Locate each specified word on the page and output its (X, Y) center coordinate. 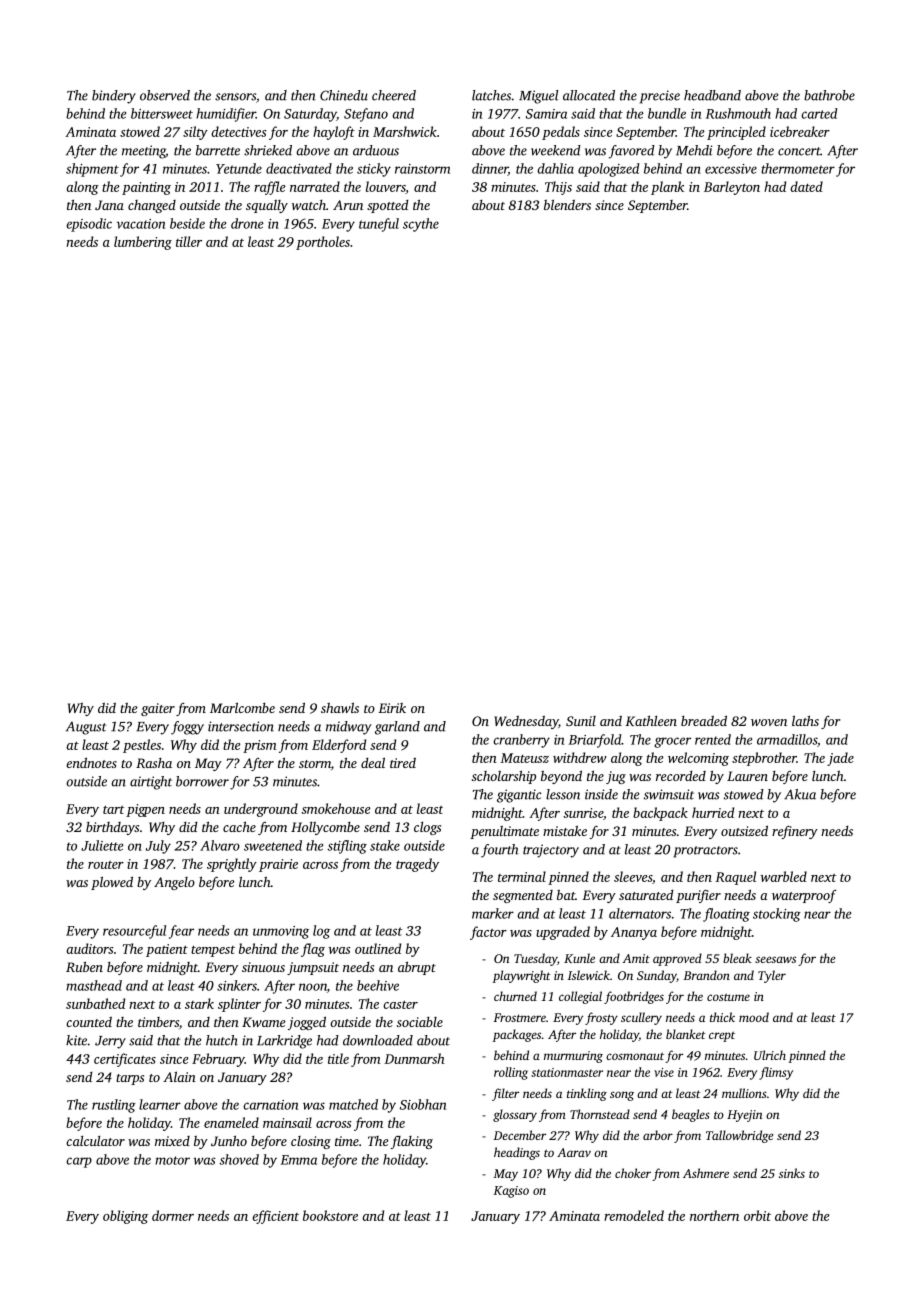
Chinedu (344, 95)
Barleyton (732, 188)
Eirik (392, 708)
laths (805, 720)
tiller (189, 241)
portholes (323, 243)
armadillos (787, 739)
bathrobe (829, 95)
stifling (347, 847)
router (106, 865)
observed (165, 95)
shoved (239, 1159)
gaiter (158, 709)
